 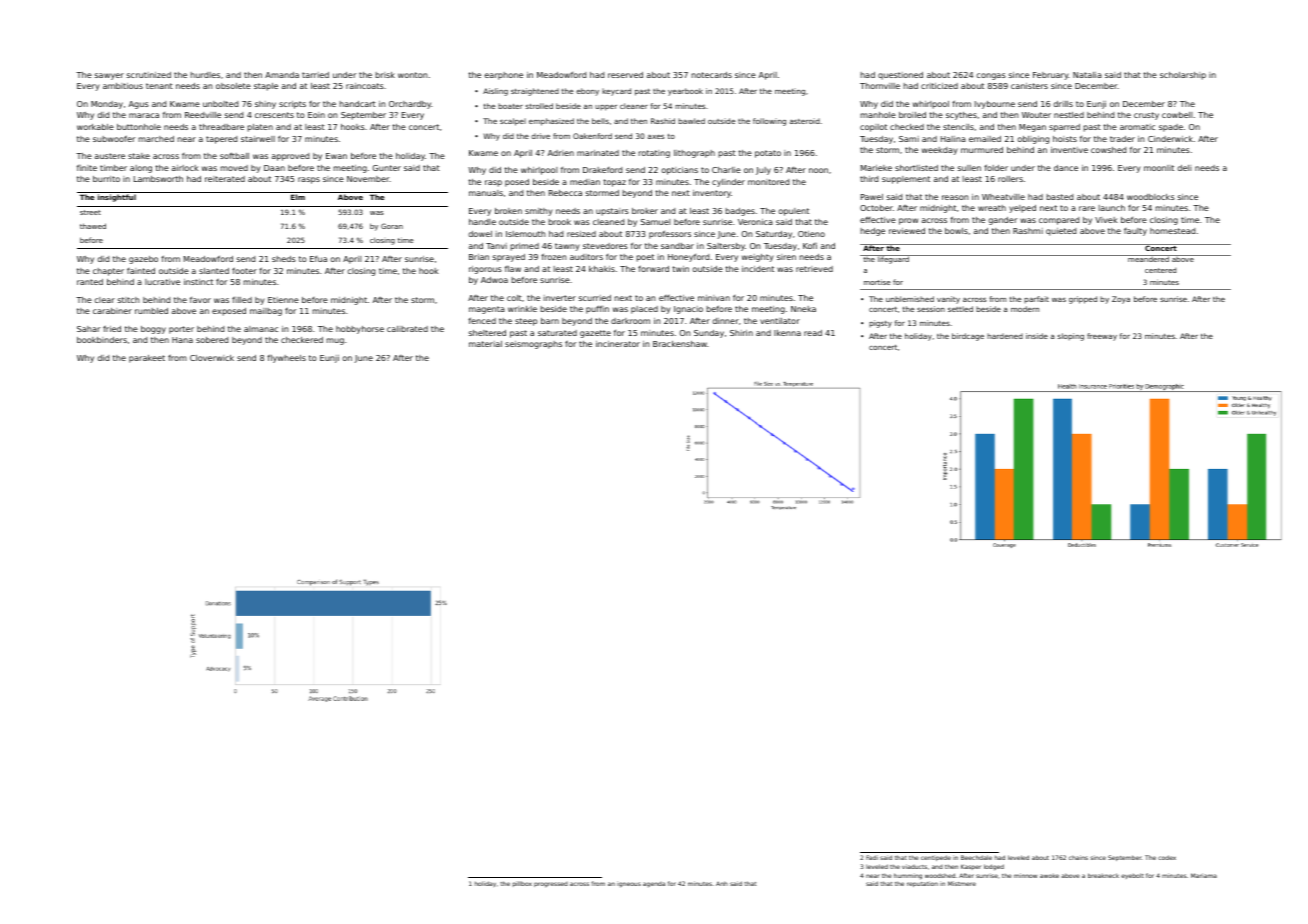 What do you see at coordinates (670, 235) in the image?
I see `professors` at bounding box center [670, 235].
